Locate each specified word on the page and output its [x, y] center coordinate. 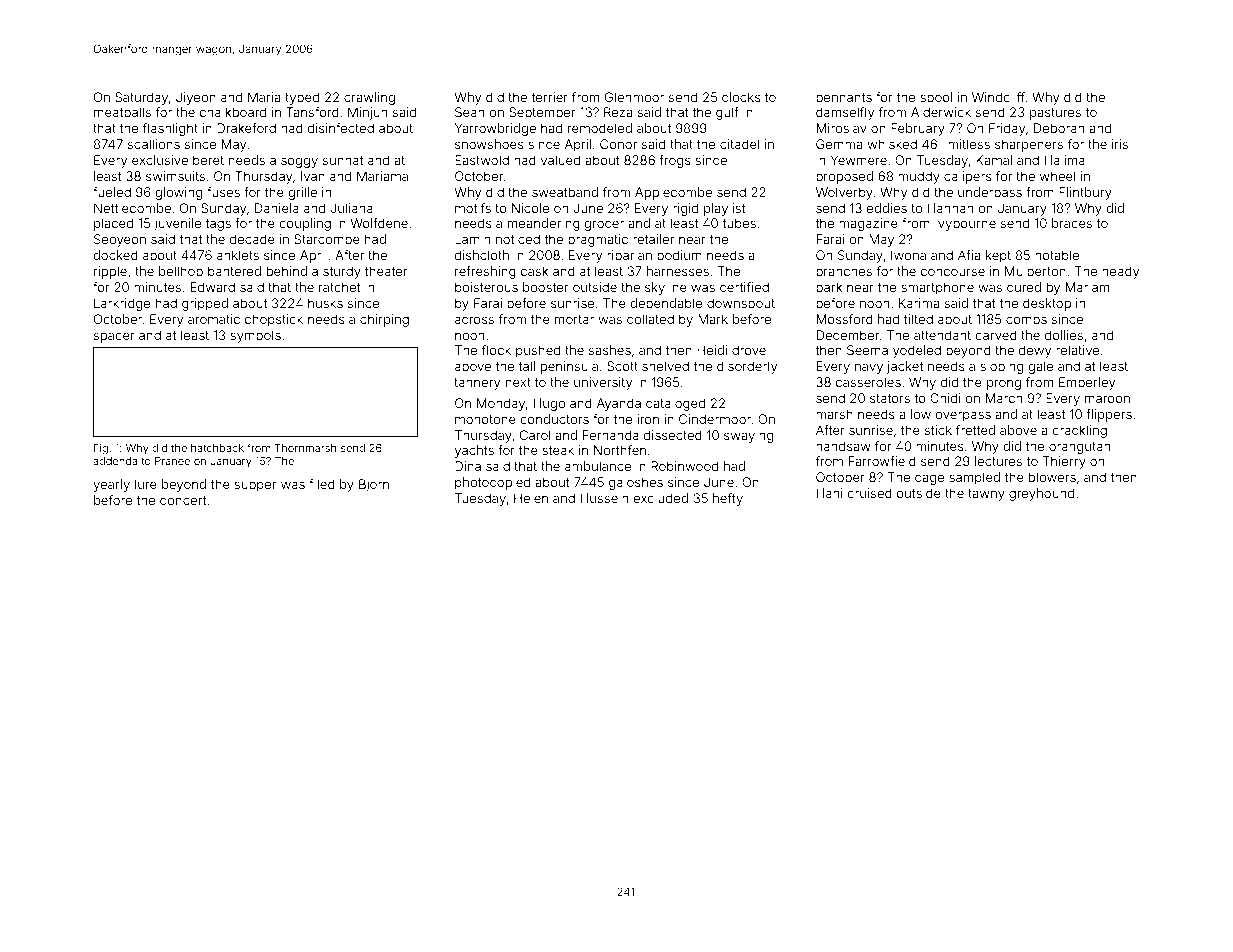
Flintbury [1085, 193]
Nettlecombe [132, 208]
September [542, 113]
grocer [604, 225]
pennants [844, 99]
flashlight [170, 129]
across [474, 320]
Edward [213, 287]
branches [844, 271]
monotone [485, 419]
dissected [673, 435]
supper [255, 486]
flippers [1109, 415]
